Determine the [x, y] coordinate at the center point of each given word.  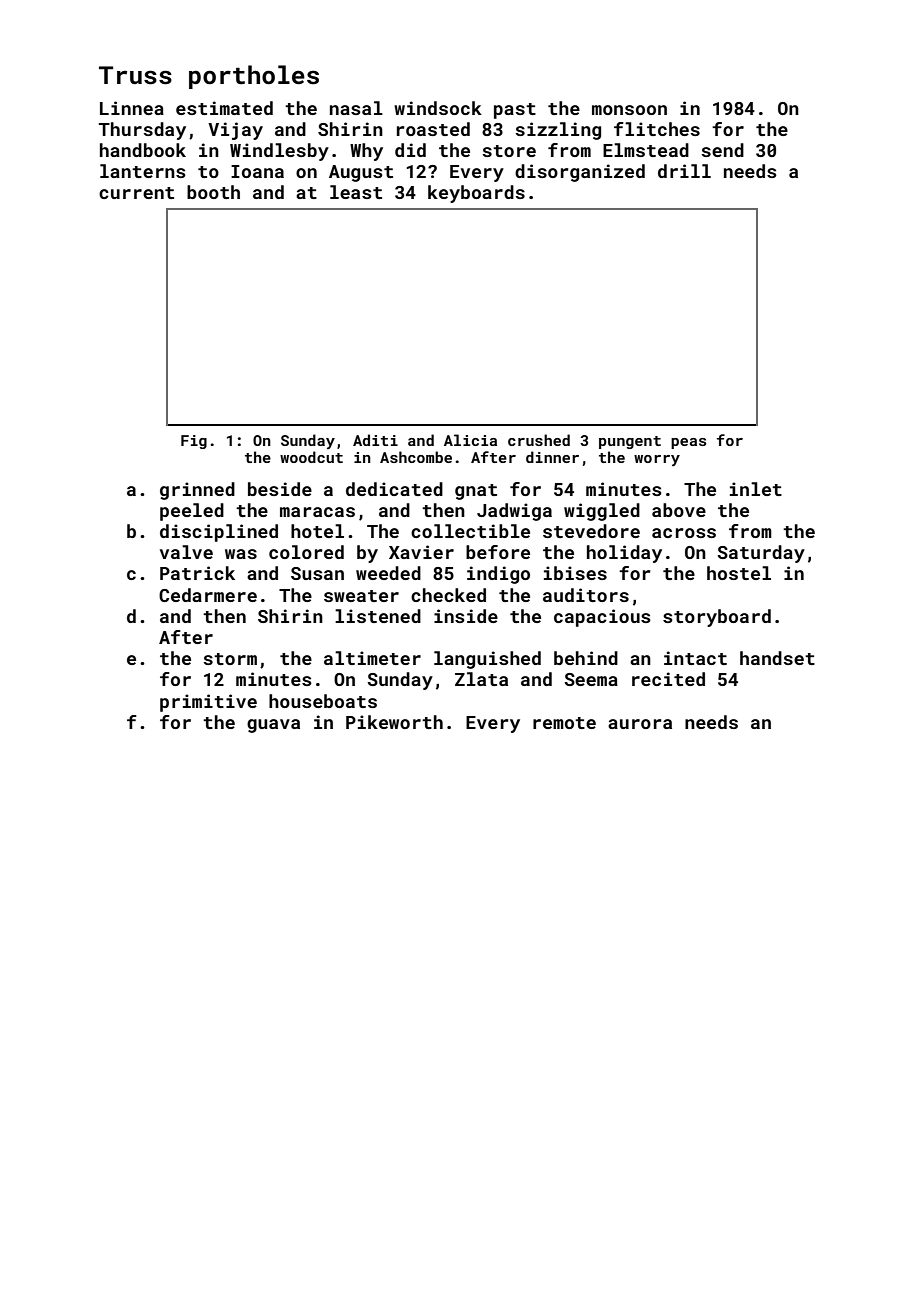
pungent [630, 442]
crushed [539, 440]
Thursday [142, 131]
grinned [197, 491]
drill [684, 171]
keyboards [476, 194]
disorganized [580, 173]
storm [230, 659]
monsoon [629, 110]
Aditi [375, 440]
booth [213, 192]
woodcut [311, 457]
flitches [657, 129]
